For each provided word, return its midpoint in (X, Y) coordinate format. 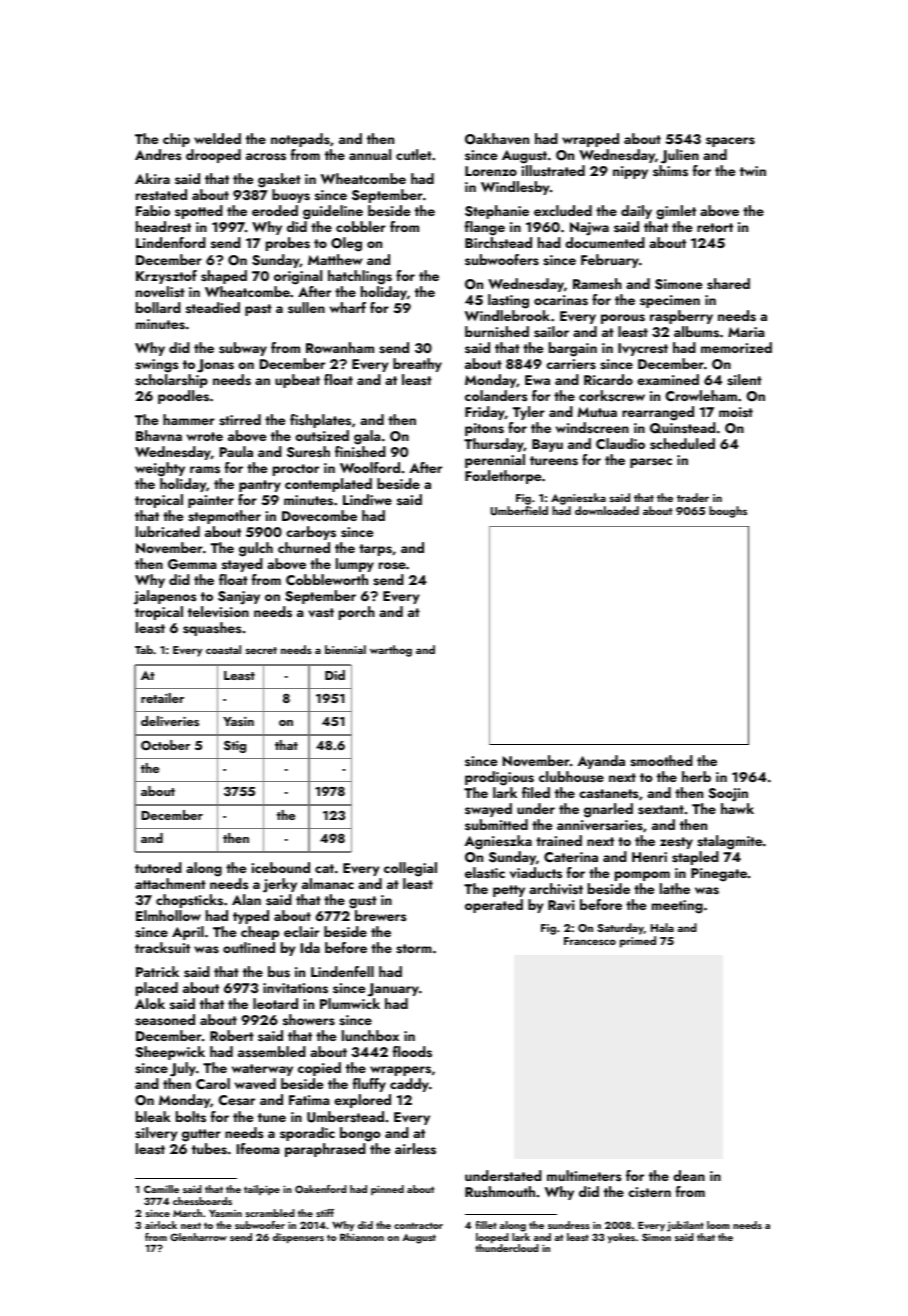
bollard (158, 307)
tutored (158, 867)
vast (321, 613)
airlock (161, 1225)
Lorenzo (491, 171)
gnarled (608, 810)
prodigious (499, 778)
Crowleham (701, 395)
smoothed (661, 761)
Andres (158, 154)
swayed (488, 810)
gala (367, 437)
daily (636, 212)
